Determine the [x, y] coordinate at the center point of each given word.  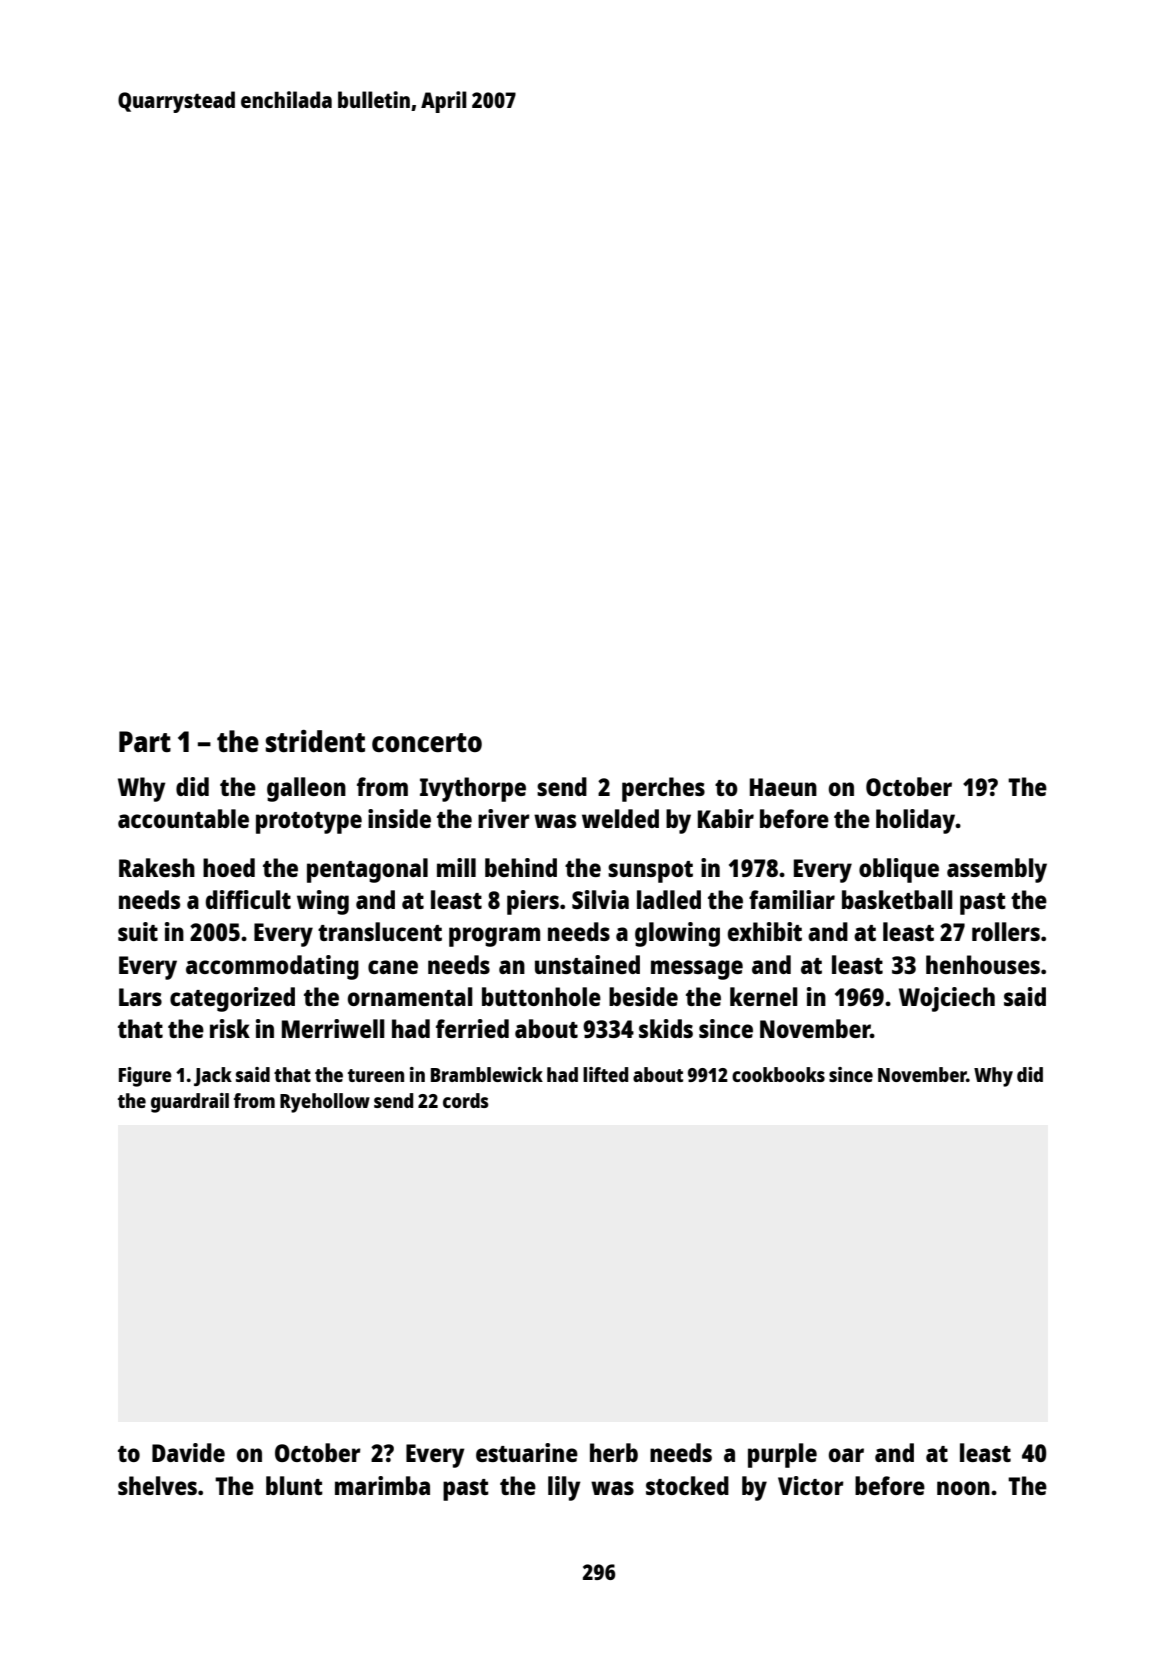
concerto [427, 742]
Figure [145, 1077]
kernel [764, 996]
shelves [157, 1485]
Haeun [783, 787]
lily [564, 1488]
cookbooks [778, 1074]
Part [145, 741]
